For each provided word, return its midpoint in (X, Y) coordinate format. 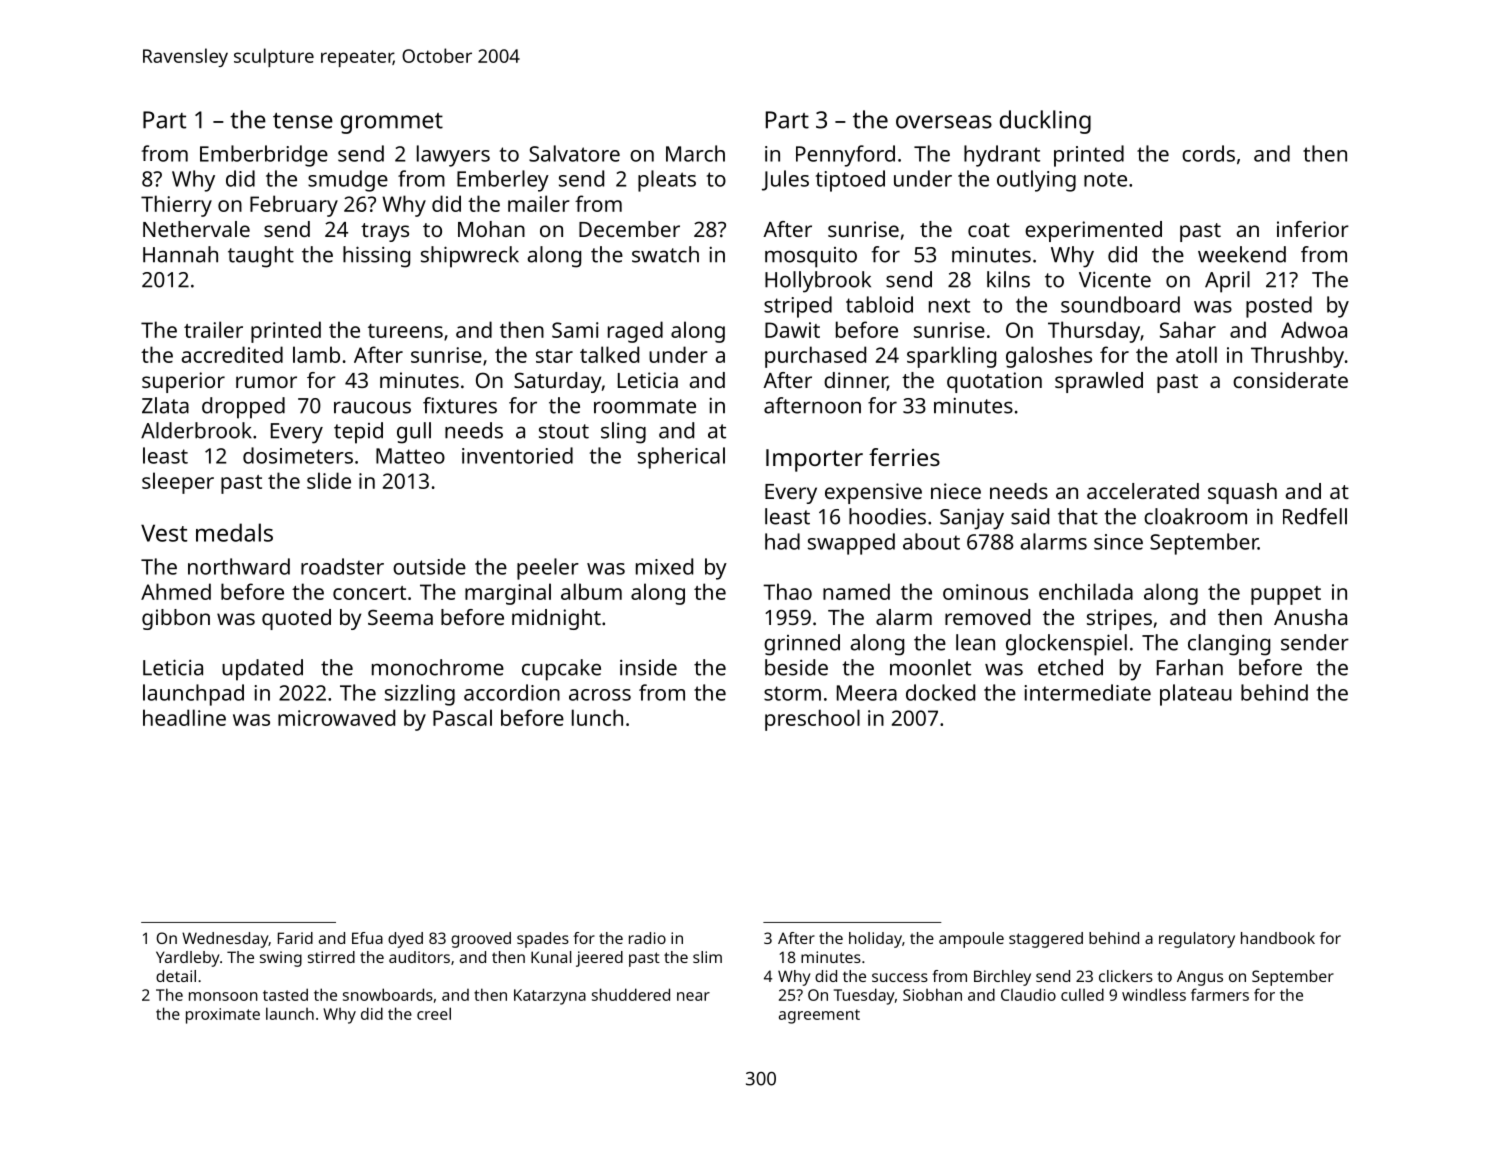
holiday (875, 940)
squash (1242, 493)
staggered (1046, 940)
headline (184, 717)
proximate (223, 1016)
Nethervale (196, 229)
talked (609, 354)
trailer (213, 329)
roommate (645, 406)
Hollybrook (818, 282)
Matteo (410, 456)
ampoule (971, 940)
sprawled (1099, 382)
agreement (819, 1016)
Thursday (1094, 332)
